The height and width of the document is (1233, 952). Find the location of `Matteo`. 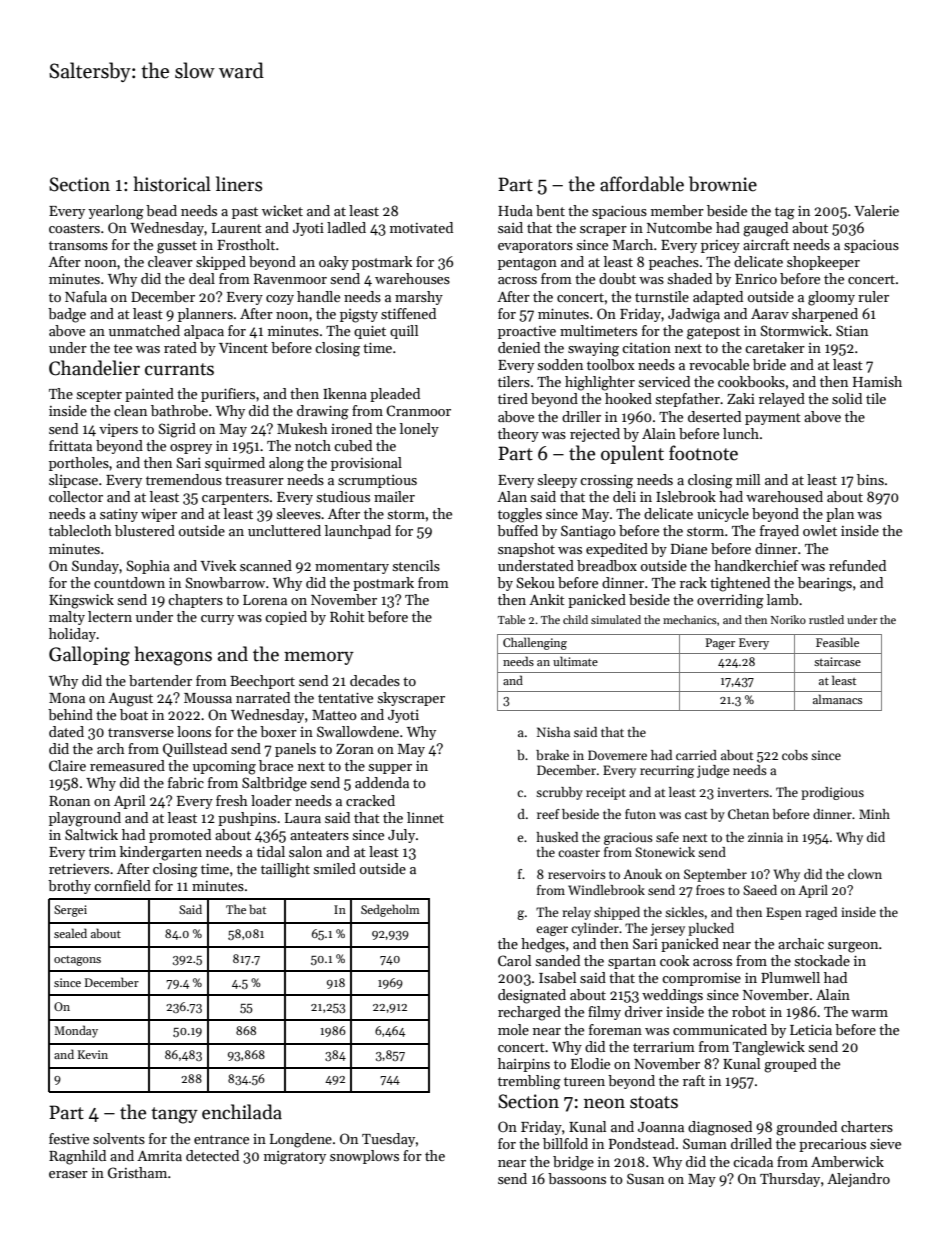

Matteo is located at coordinates (334, 715).
